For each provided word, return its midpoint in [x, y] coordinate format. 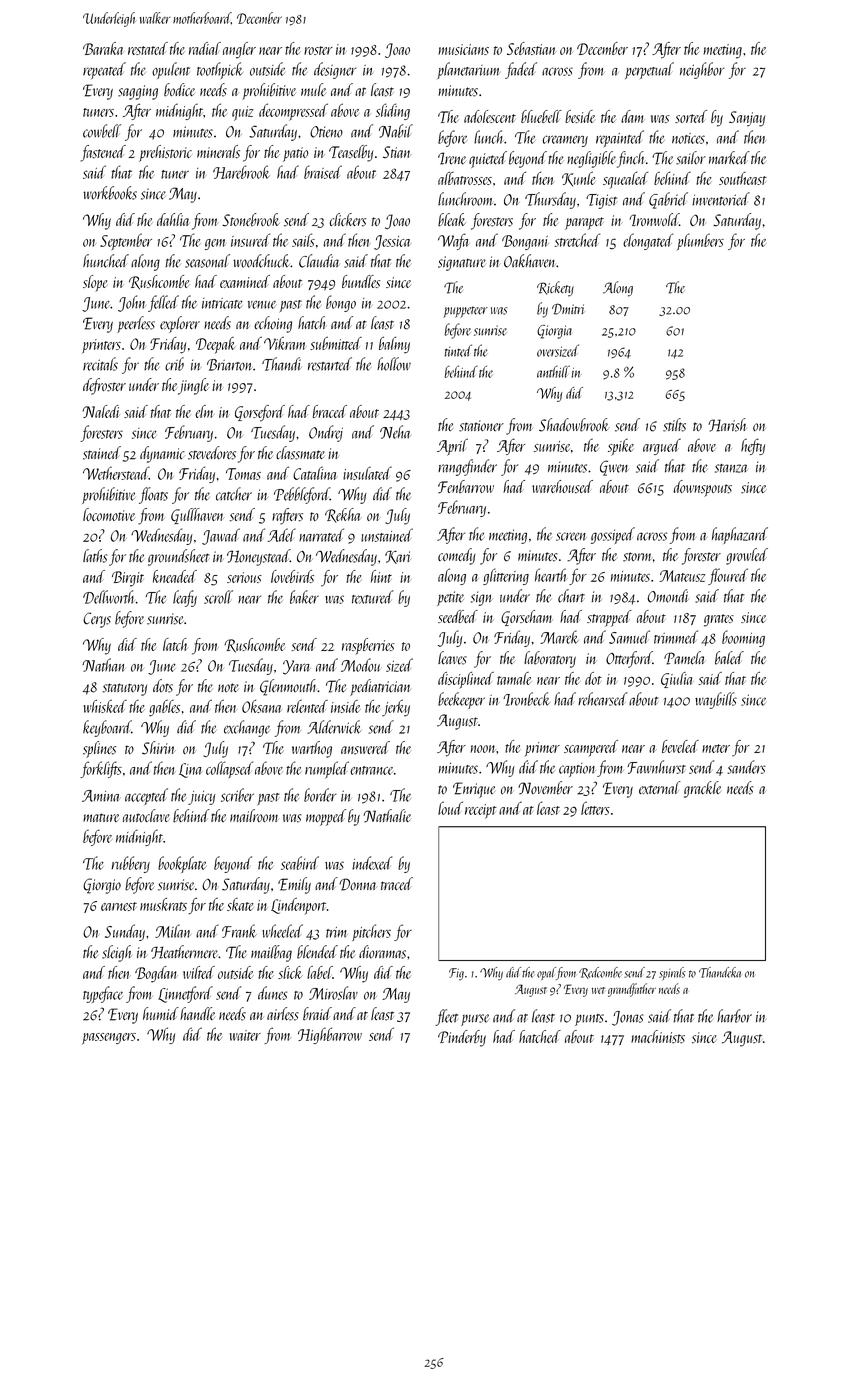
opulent [171, 70]
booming [743, 638]
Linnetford [185, 994]
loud [450, 808]
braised [323, 172]
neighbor [702, 70]
